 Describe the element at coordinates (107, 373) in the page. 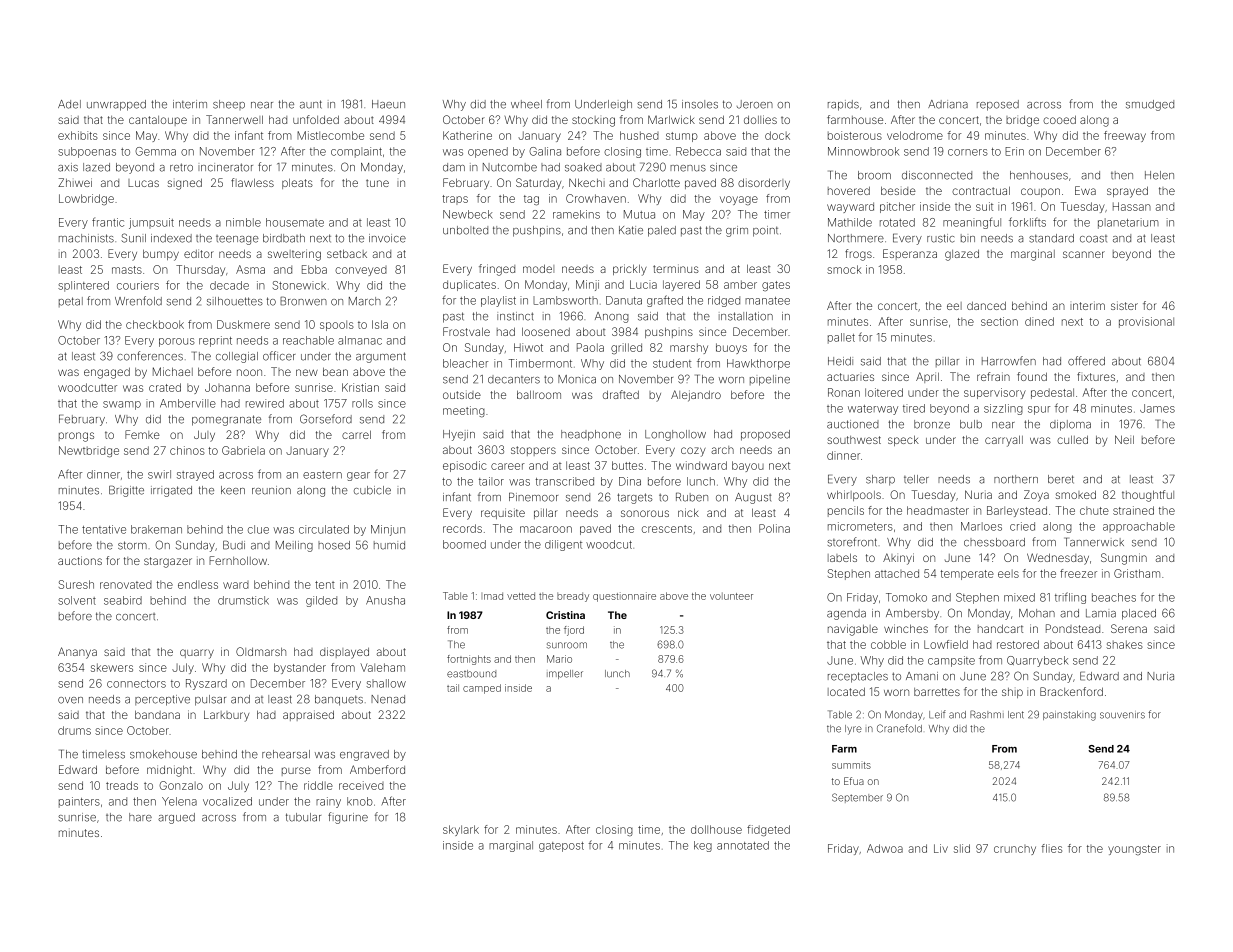

I see `engaged` at that location.
